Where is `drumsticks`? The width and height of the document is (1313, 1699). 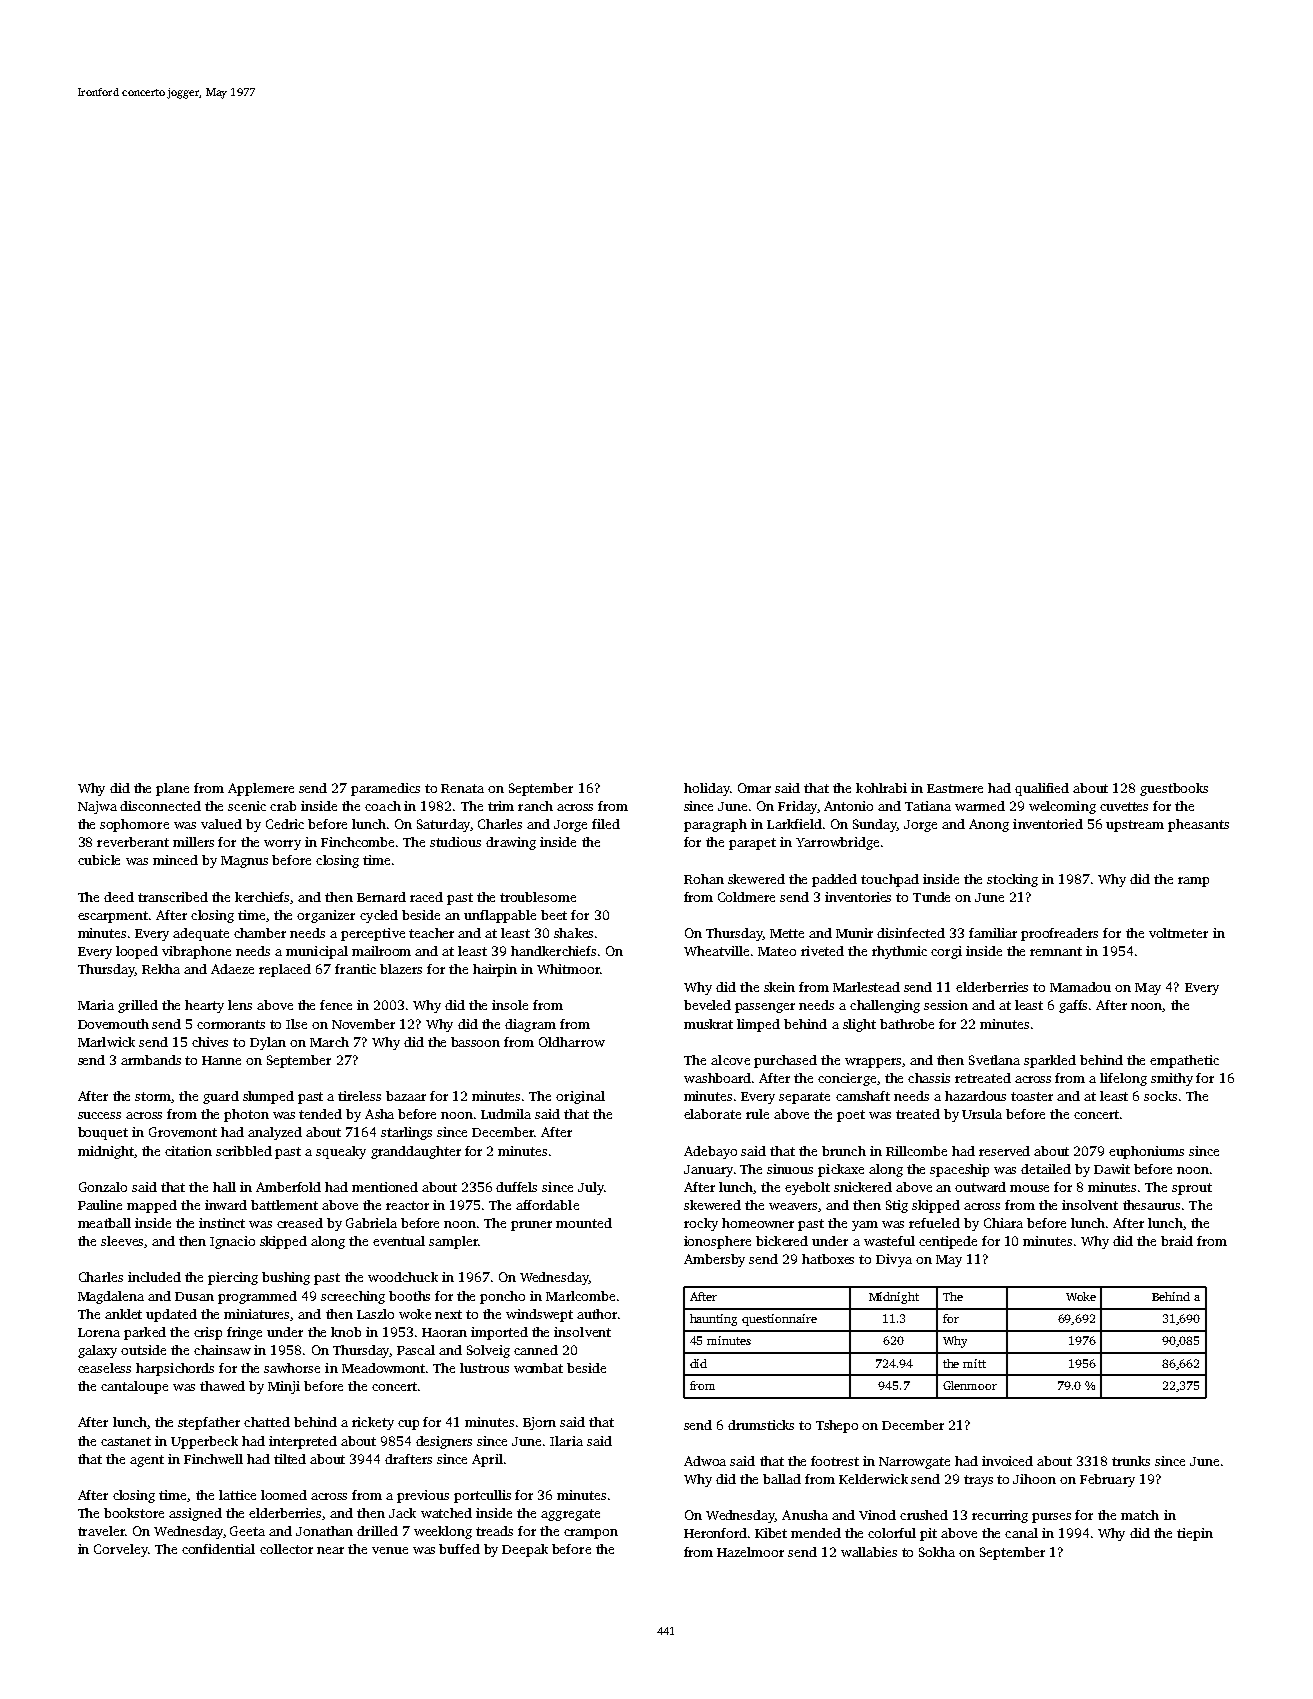
drumsticks is located at coordinates (761, 1425).
